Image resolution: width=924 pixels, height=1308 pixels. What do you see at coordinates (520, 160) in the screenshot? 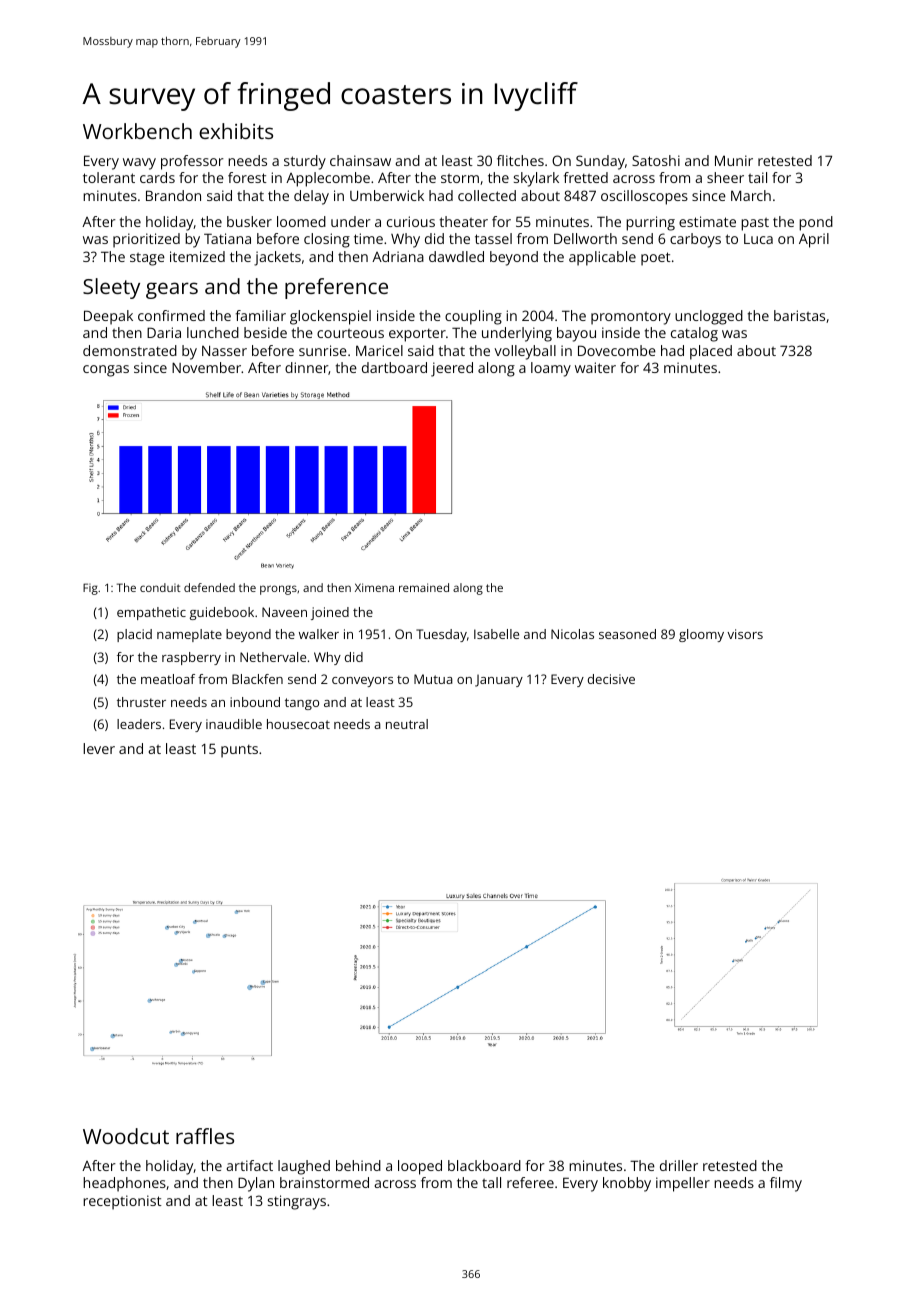
I see `flitches` at bounding box center [520, 160].
